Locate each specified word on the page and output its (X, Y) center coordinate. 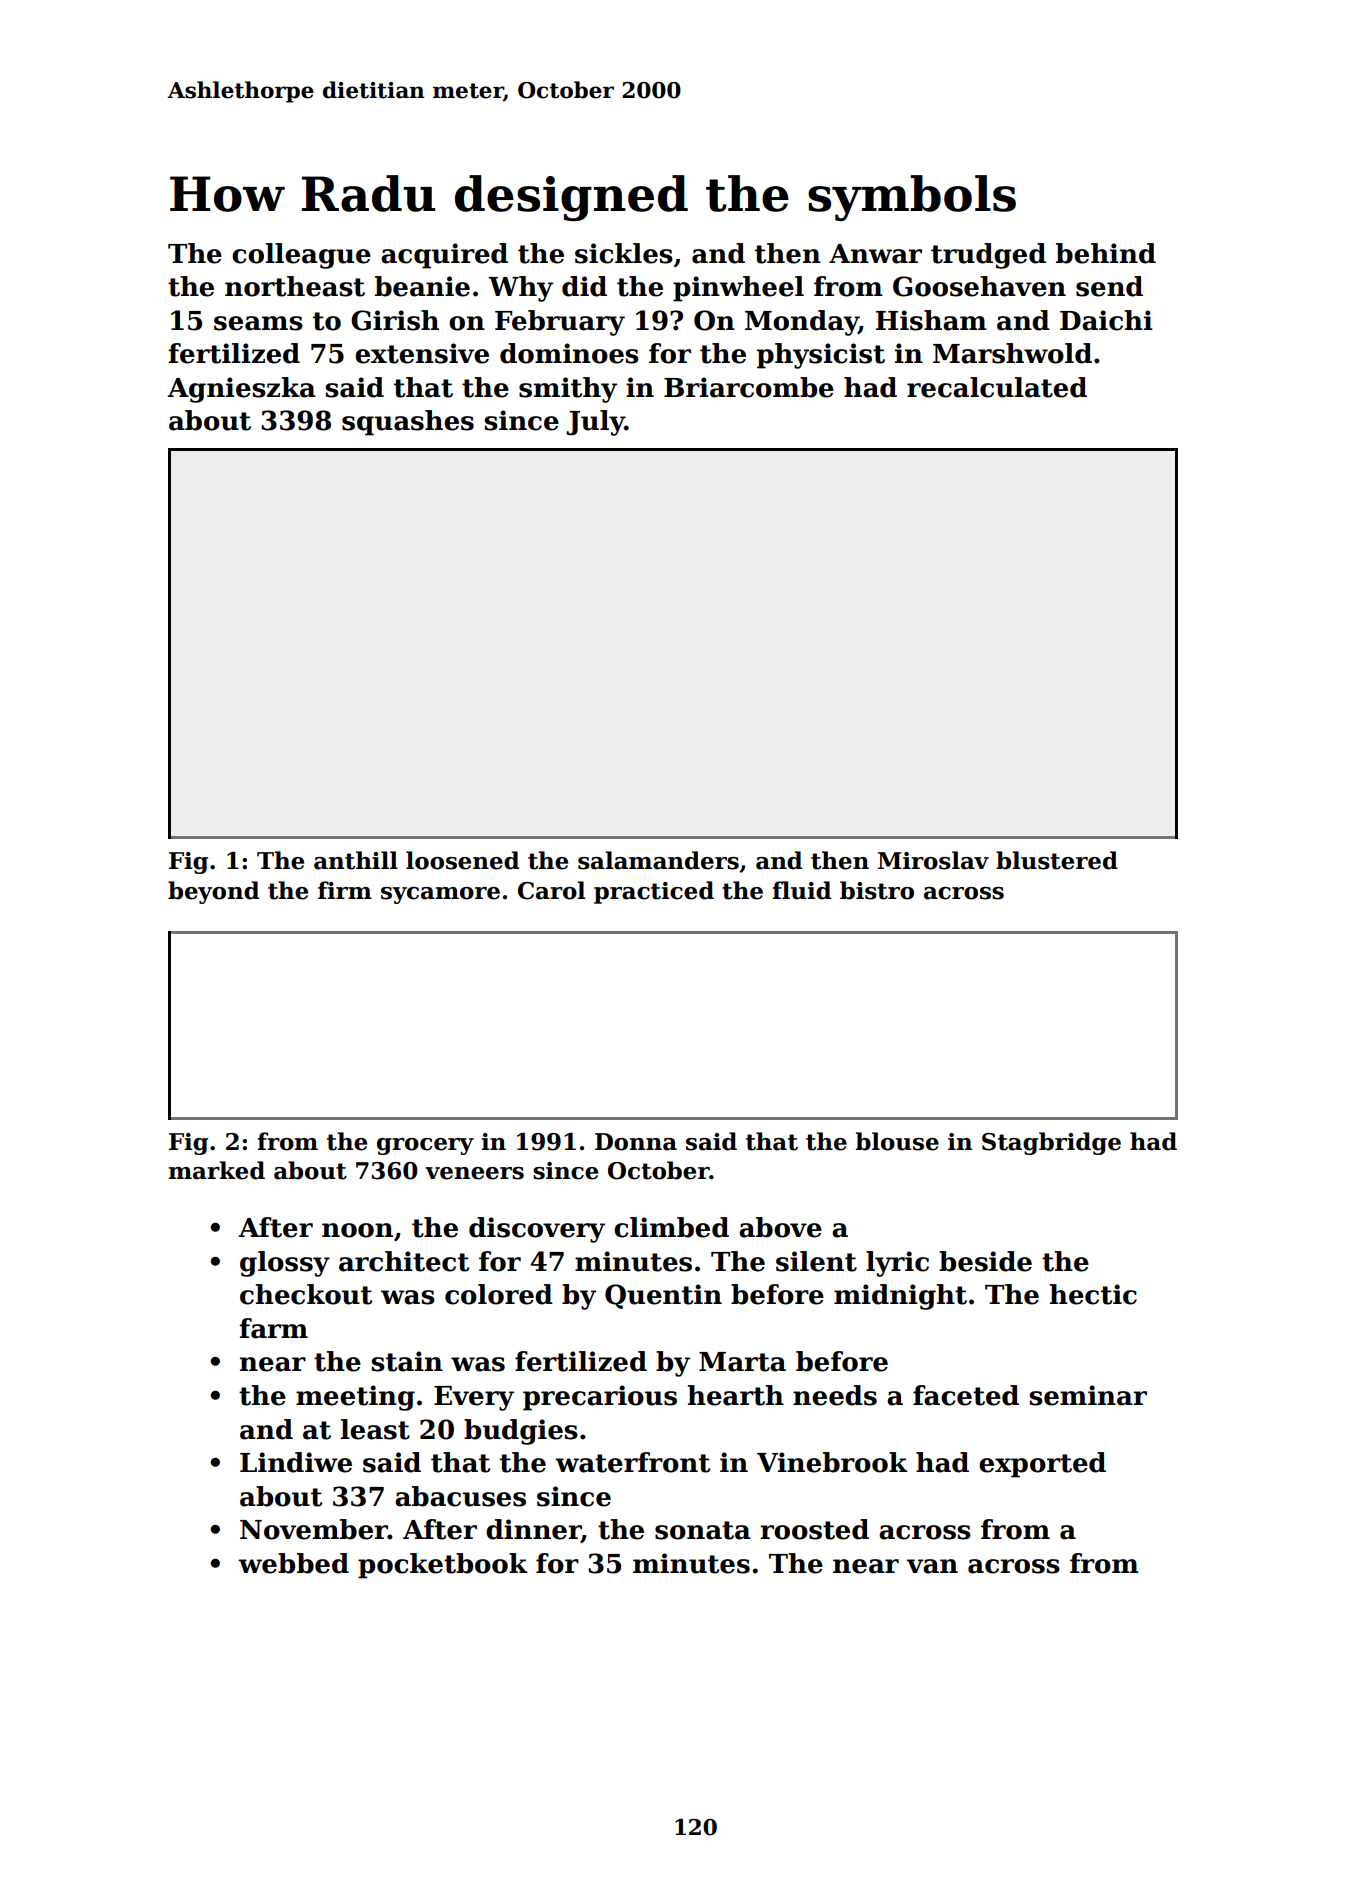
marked (216, 1170)
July (595, 423)
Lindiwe (296, 1462)
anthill (356, 860)
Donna (636, 1142)
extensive (422, 353)
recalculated (997, 387)
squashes (408, 423)
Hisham (931, 320)
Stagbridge (1051, 1143)
